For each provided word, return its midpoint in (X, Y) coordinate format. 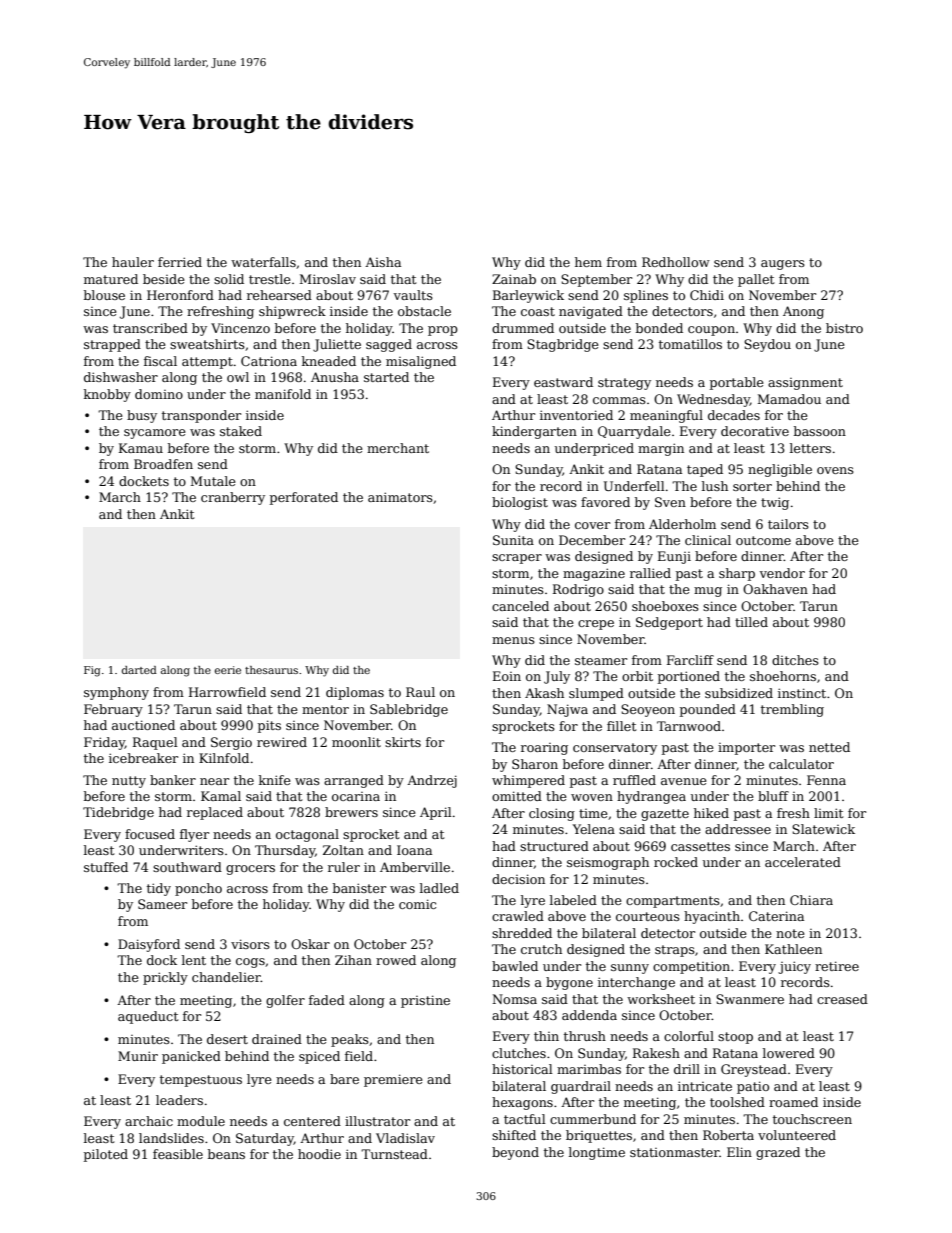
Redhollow (676, 262)
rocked (676, 862)
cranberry (233, 498)
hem (588, 262)
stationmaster (675, 1152)
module (201, 1121)
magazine (594, 574)
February (113, 710)
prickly (165, 978)
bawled (515, 966)
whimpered (528, 781)
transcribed (150, 328)
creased (842, 999)
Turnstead (394, 1154)
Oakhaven (775, 589)
